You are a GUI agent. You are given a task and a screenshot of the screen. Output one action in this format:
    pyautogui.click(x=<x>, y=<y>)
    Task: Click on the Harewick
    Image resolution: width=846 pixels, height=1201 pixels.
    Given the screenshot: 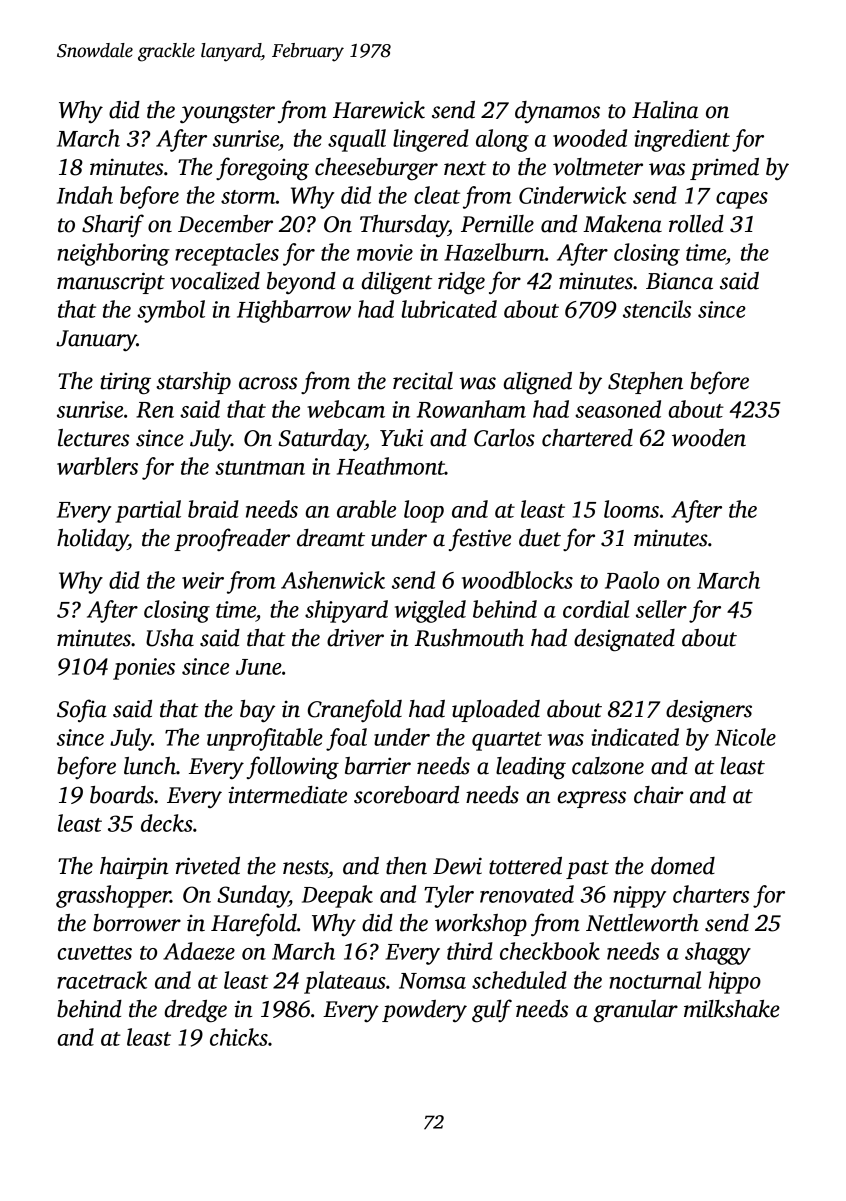 What is the action you would take?
    pyautogui.click(x=379, y=110)
